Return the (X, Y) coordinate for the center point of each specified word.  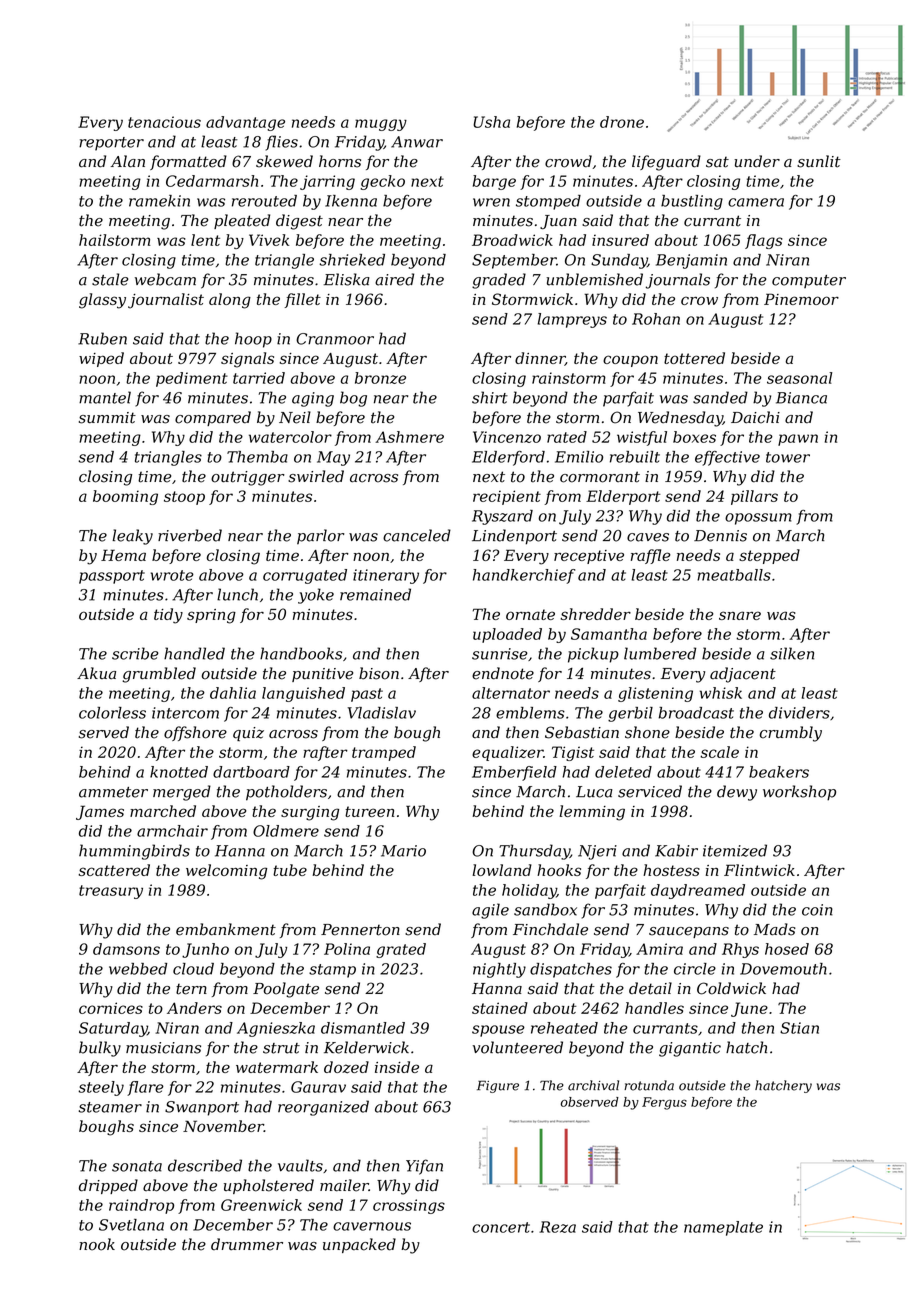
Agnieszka (276, 1029)
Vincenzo (507, 437)
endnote (503, 673)
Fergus (664, 1103)
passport (112, 577)
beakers (779, 772)
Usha (491, 122)
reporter (111, 144)
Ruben (102, 338)
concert (501, 1227)
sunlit (819, 161)
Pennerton (360, 930)
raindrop (141, 1206)
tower (788, 457)
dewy (737, 793)
